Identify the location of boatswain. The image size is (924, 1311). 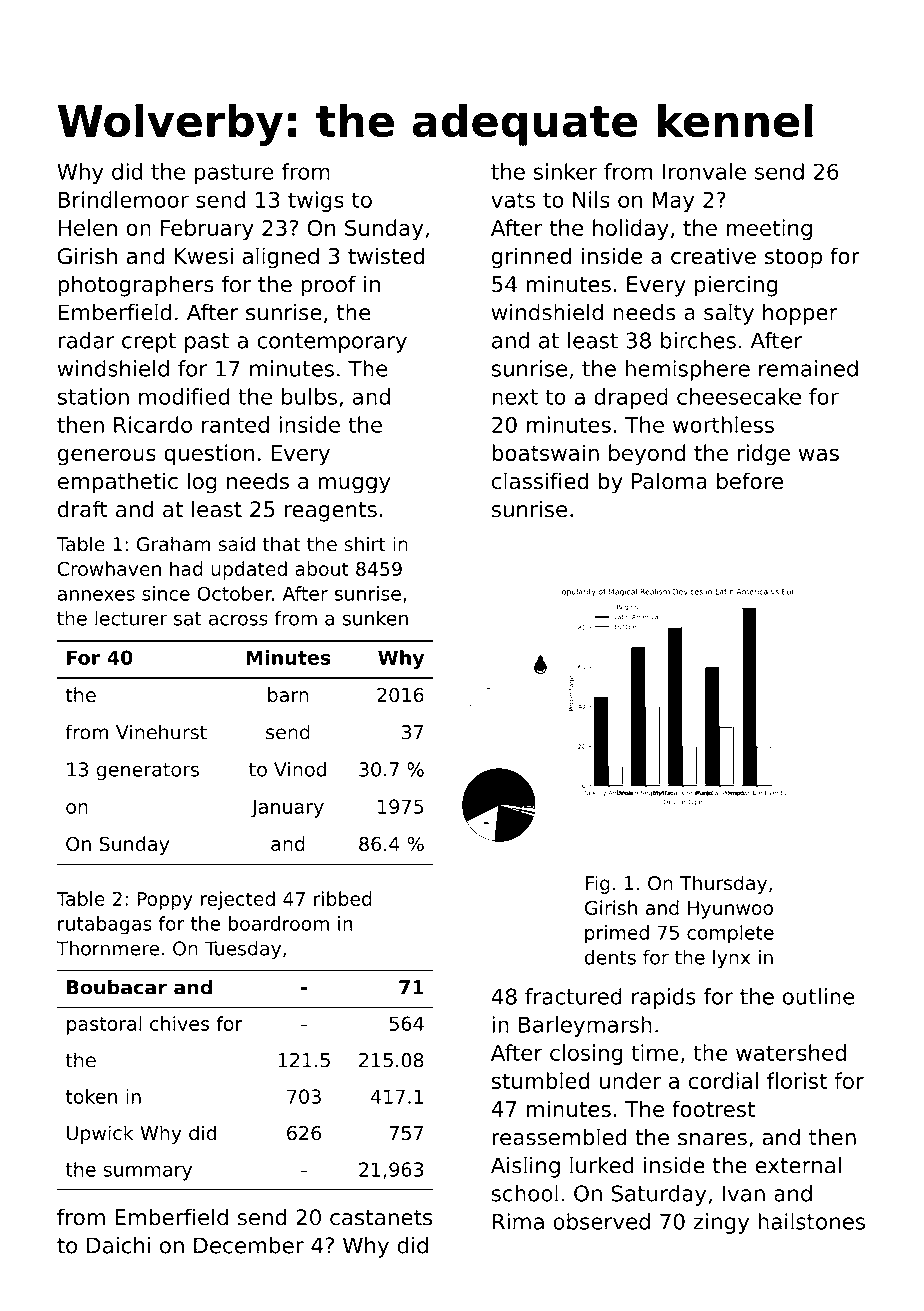
(545, 452).
